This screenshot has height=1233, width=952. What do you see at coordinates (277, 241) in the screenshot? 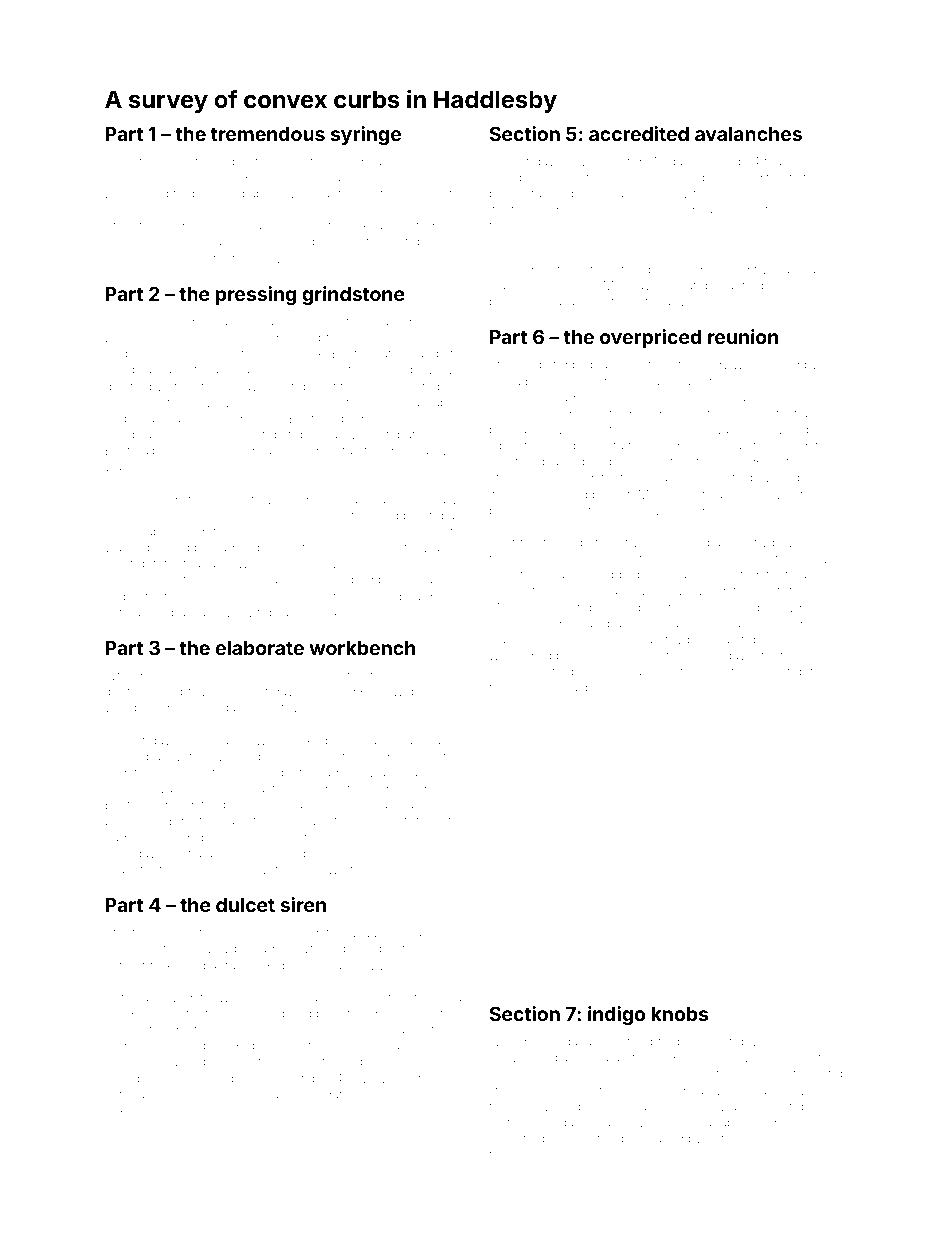
I see `Lubna` at bounding box center [277, 241].
